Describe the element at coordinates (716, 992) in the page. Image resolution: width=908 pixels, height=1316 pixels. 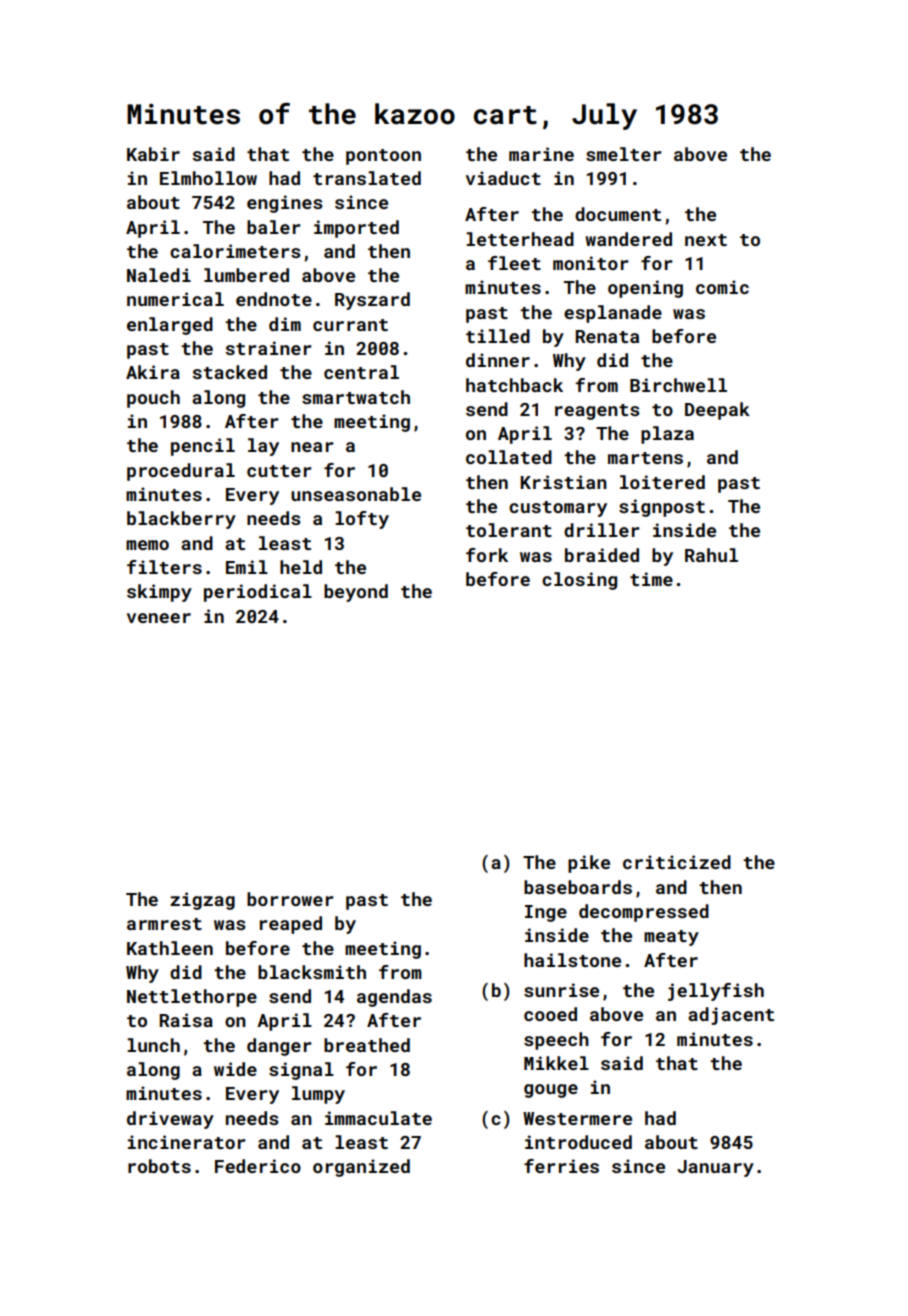
I see `jellyfish` at that location.
